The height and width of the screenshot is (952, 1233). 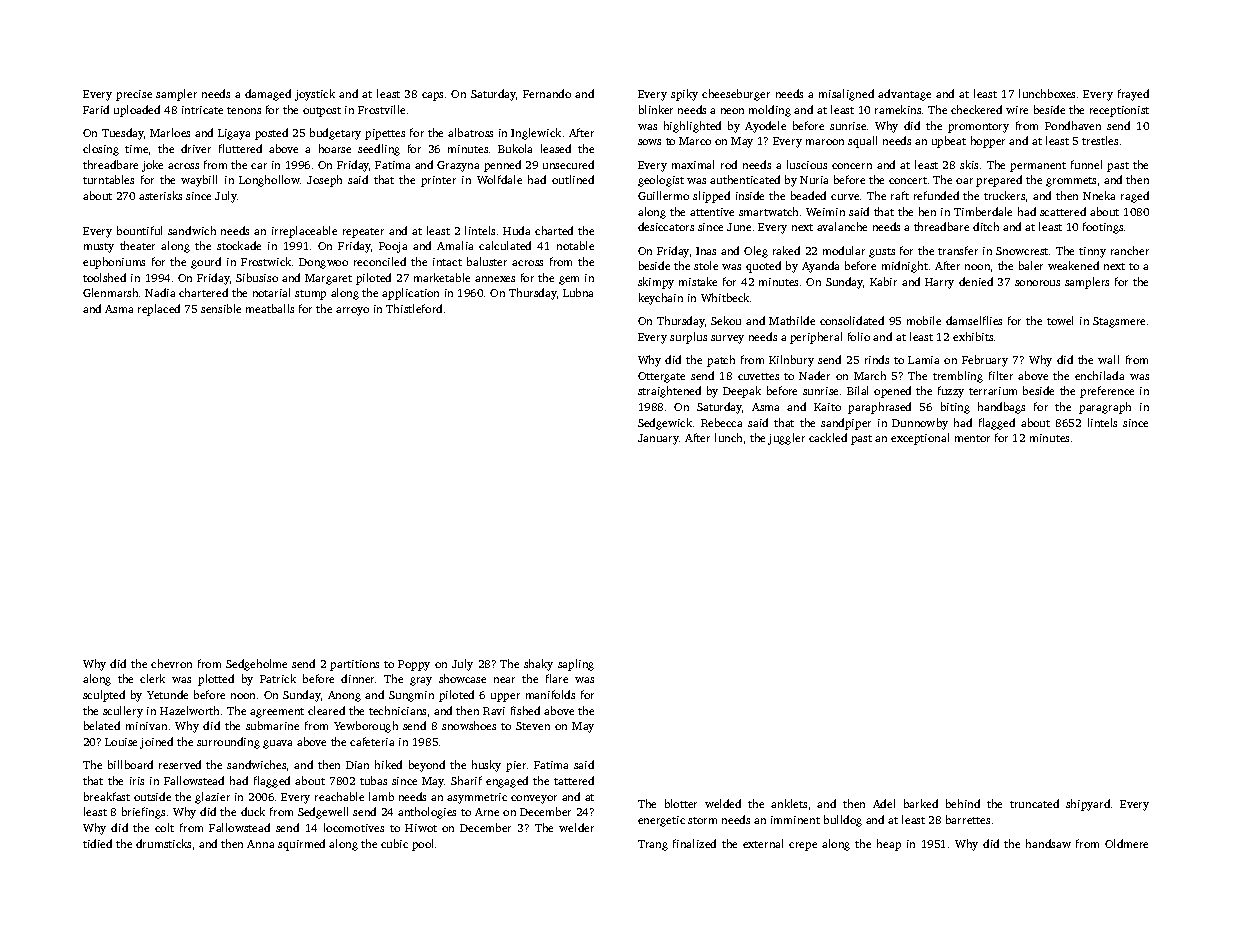 I want to click on mistake, so click(x=698, y=281).
